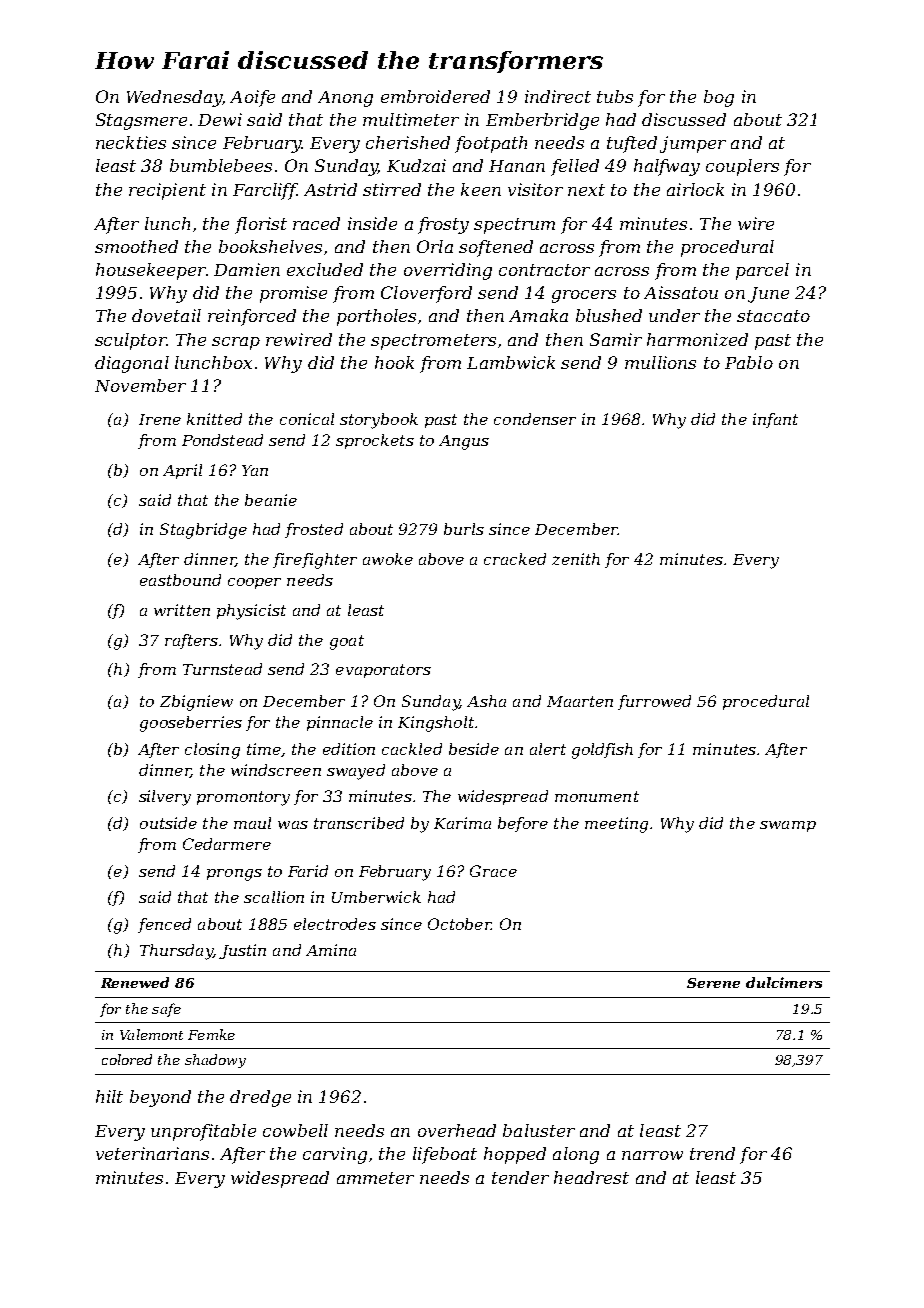 Image resolution: width=924 pixels, height=1308 pixels. I want to click on swamp, so click(788, 826).
